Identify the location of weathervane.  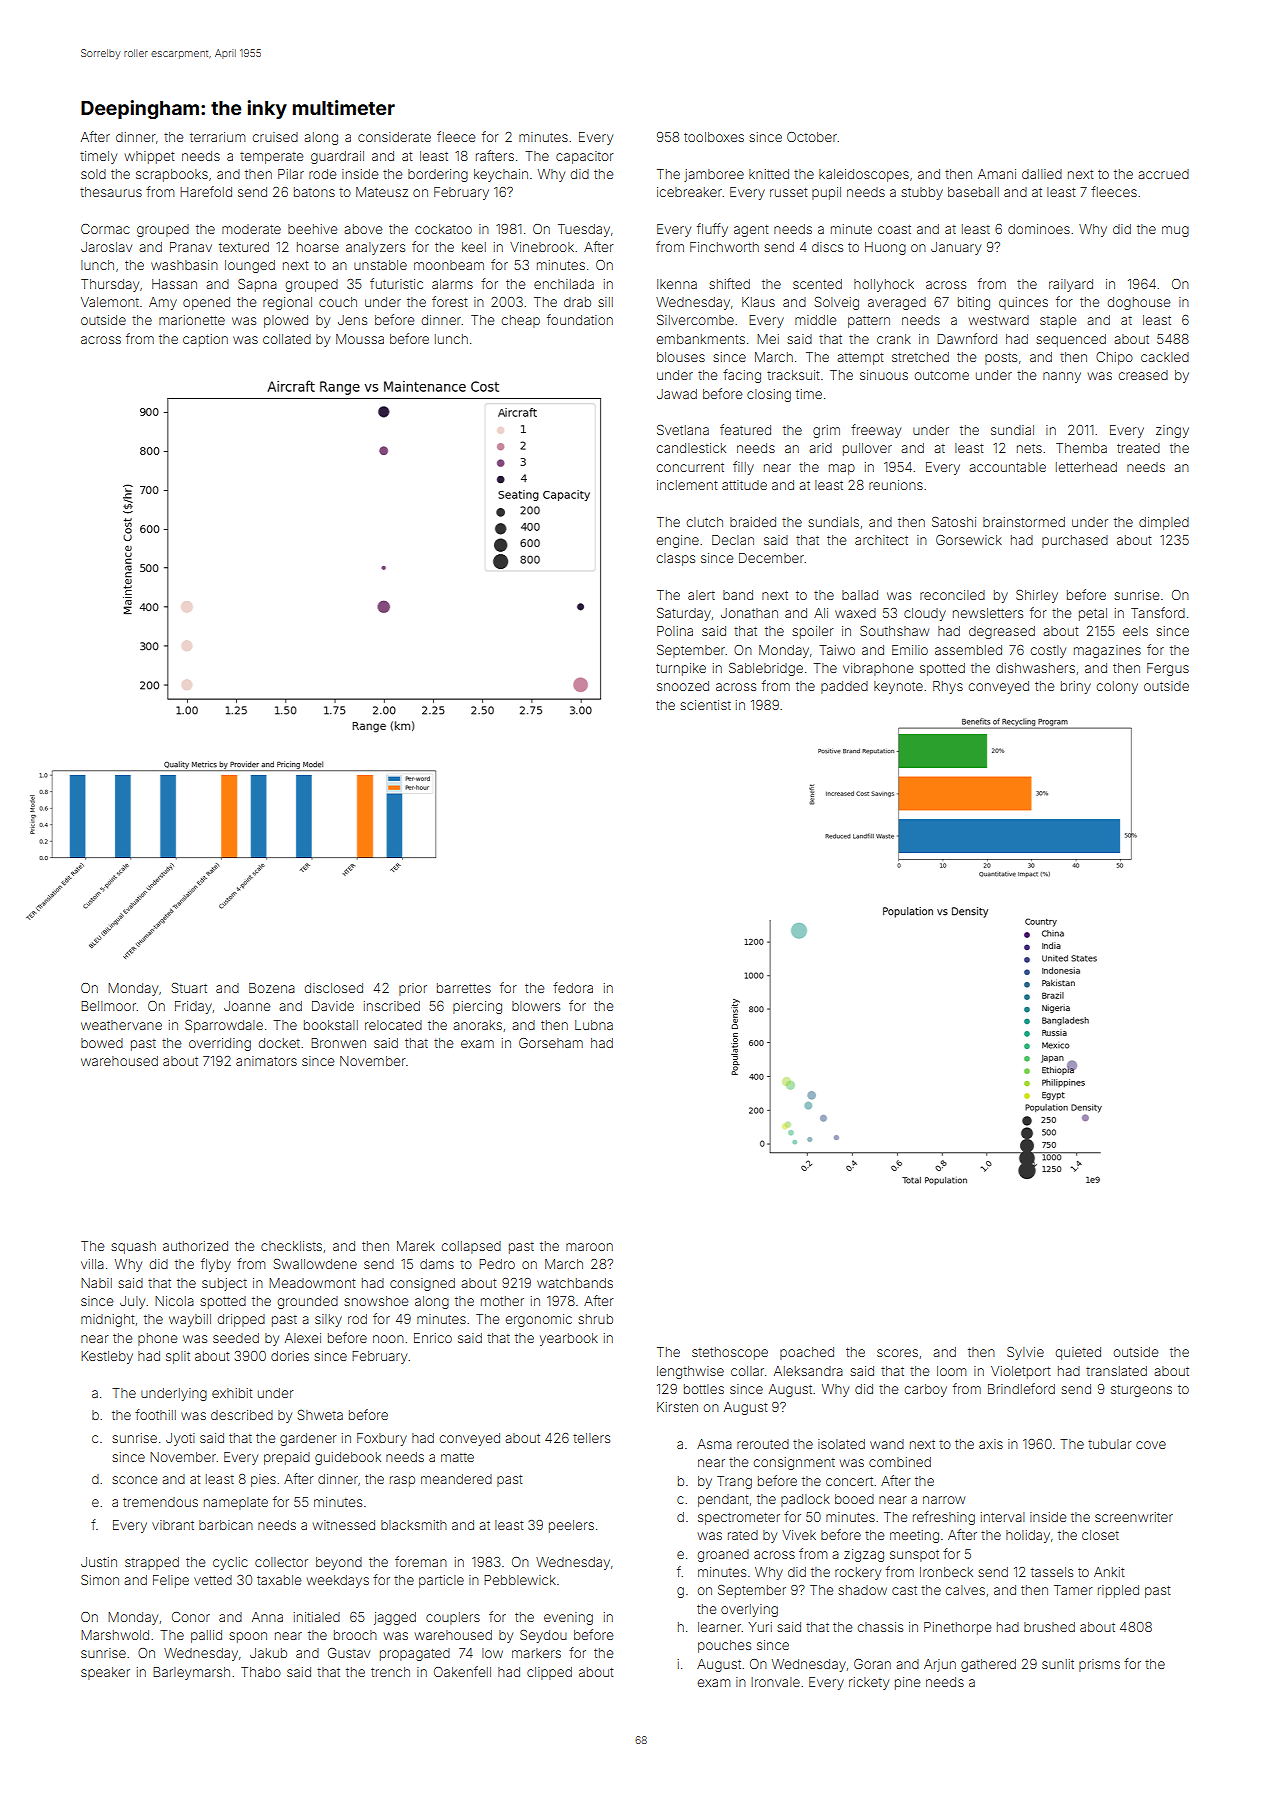
(121, 1025).
